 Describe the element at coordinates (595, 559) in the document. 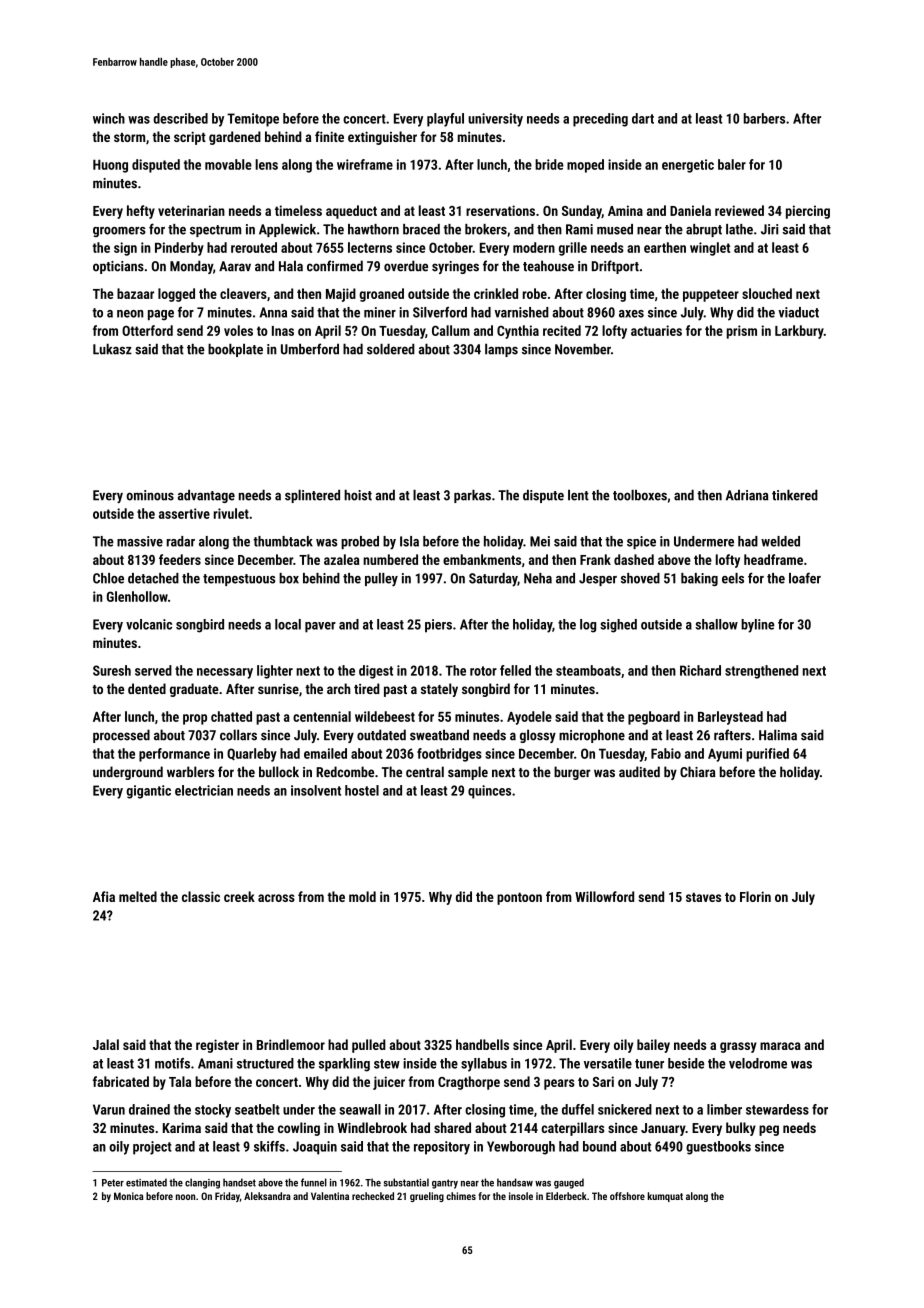

I see `Frank` at that location.
